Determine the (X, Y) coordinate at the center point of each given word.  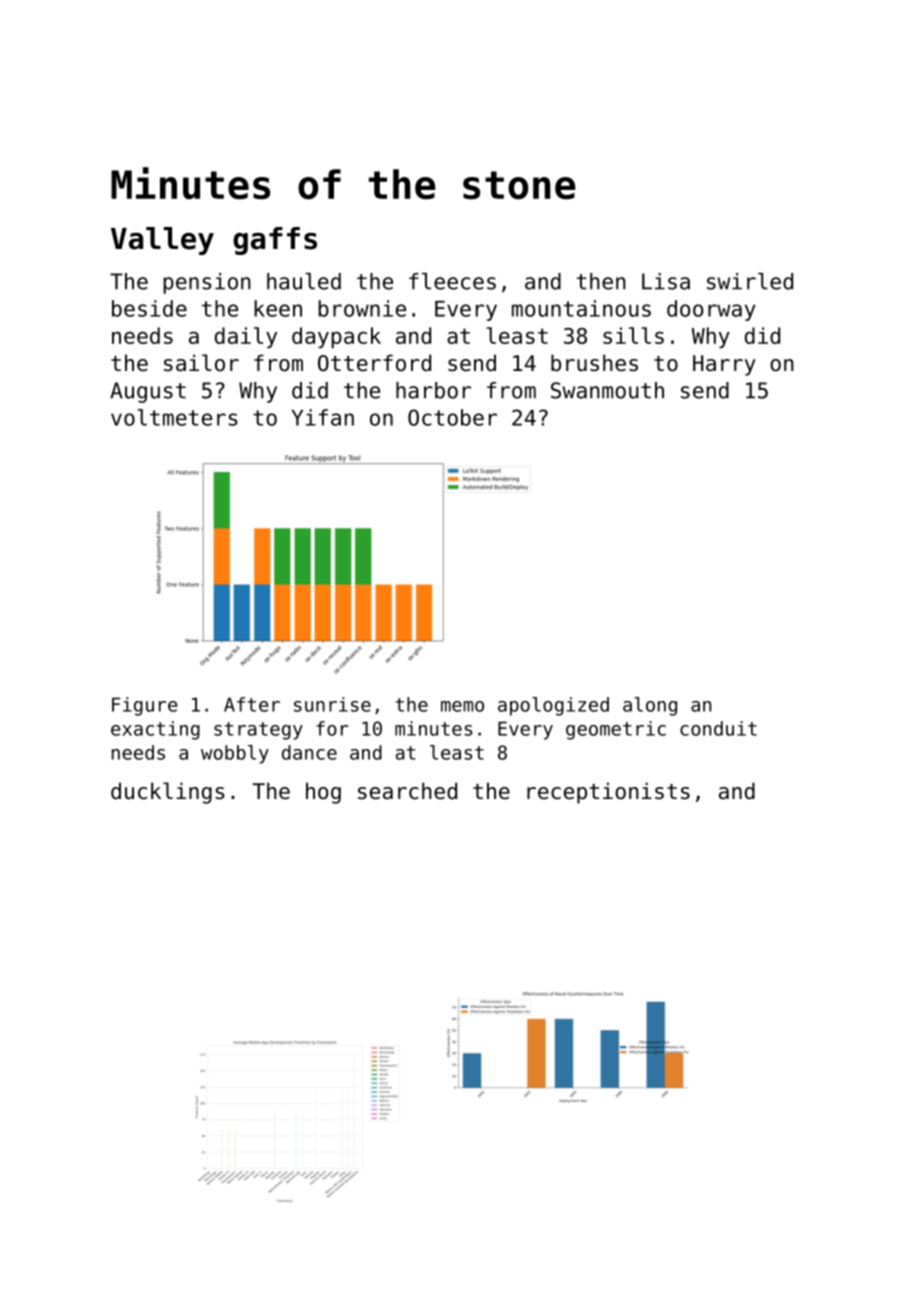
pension (207, 283)
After (252, 704)
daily (246, 337)
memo (462, 706)
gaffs (275, 241)
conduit (718, 728)
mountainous (581, 308)
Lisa (666, 281)
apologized (553, 706)
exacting (155, 730)
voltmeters (174, 417)
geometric (616, 730)
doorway (711, 310)
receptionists (608, 793)
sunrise (332, 704)
